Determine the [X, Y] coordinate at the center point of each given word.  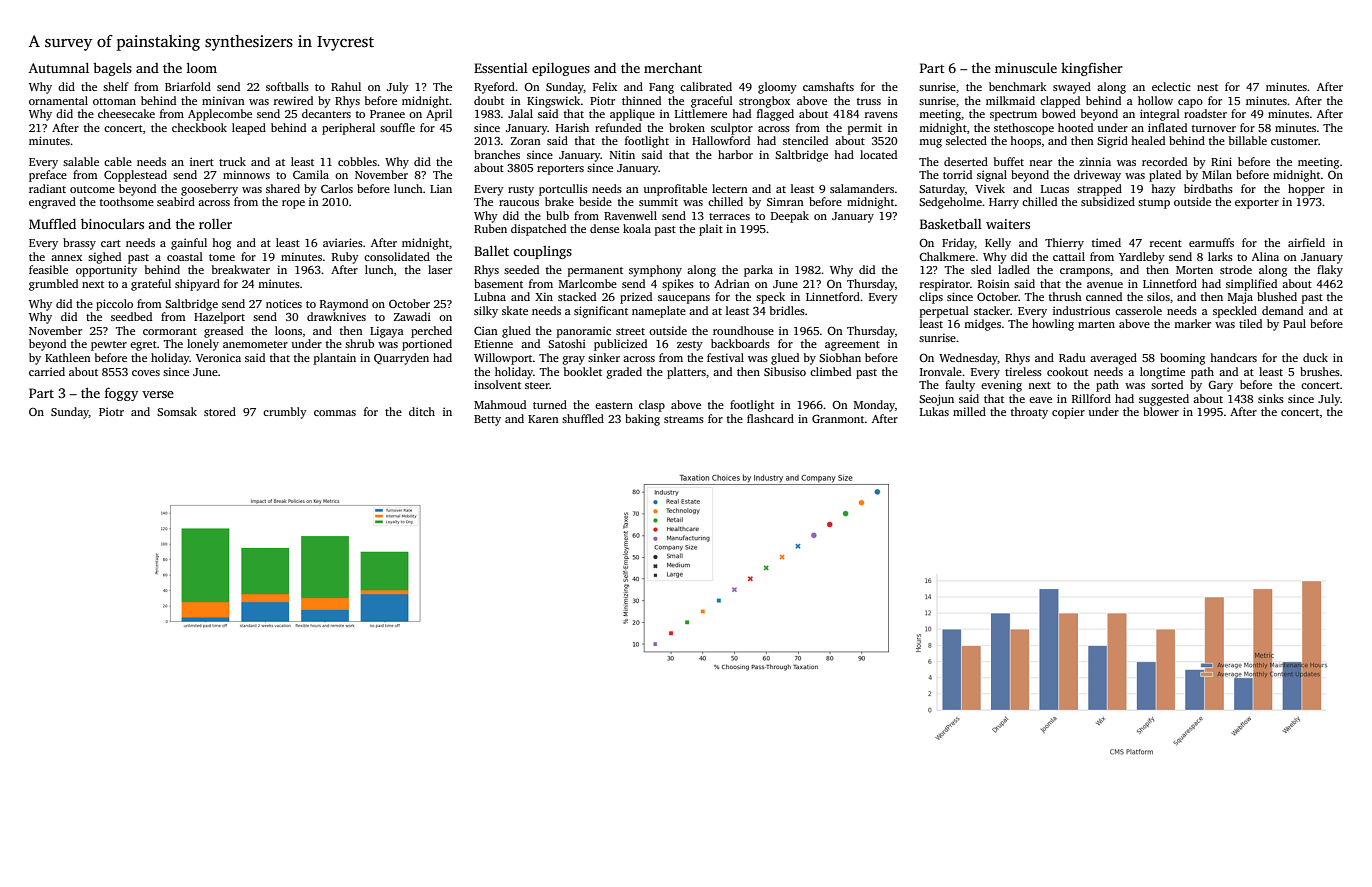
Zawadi [412, 316]
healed [1148, 140]
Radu [1072, 357]
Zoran [526, 141]
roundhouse [743, 330]
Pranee [387, 114]
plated [1165, 176]
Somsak [177, 411]
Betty [487, 420]
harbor [735, 154]
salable [81, 161]
